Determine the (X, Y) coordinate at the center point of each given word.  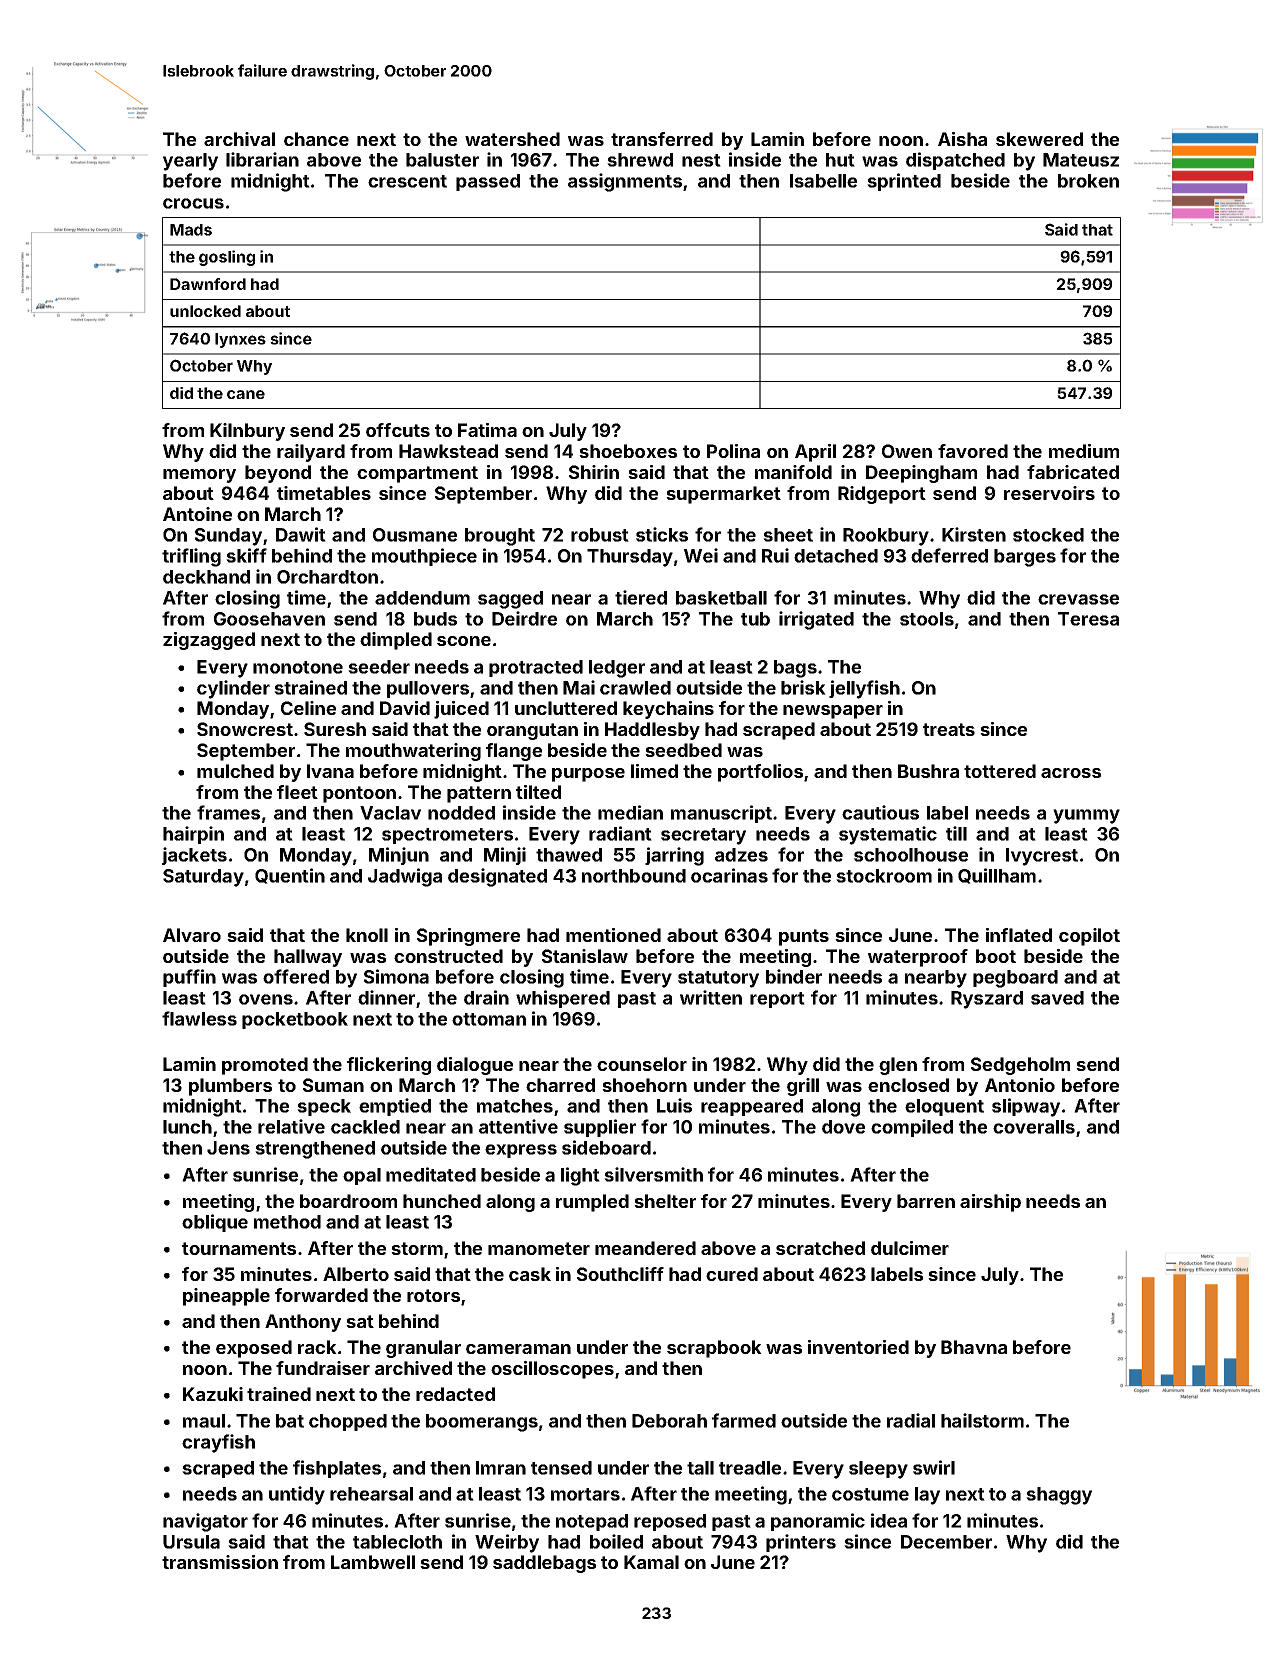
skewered (1039, 139)
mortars (585, 1494)
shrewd (640, 160)
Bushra (928, 771)
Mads (191, 230)
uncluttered (566, 708)
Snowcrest (245, 729)
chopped (348, 1422)
